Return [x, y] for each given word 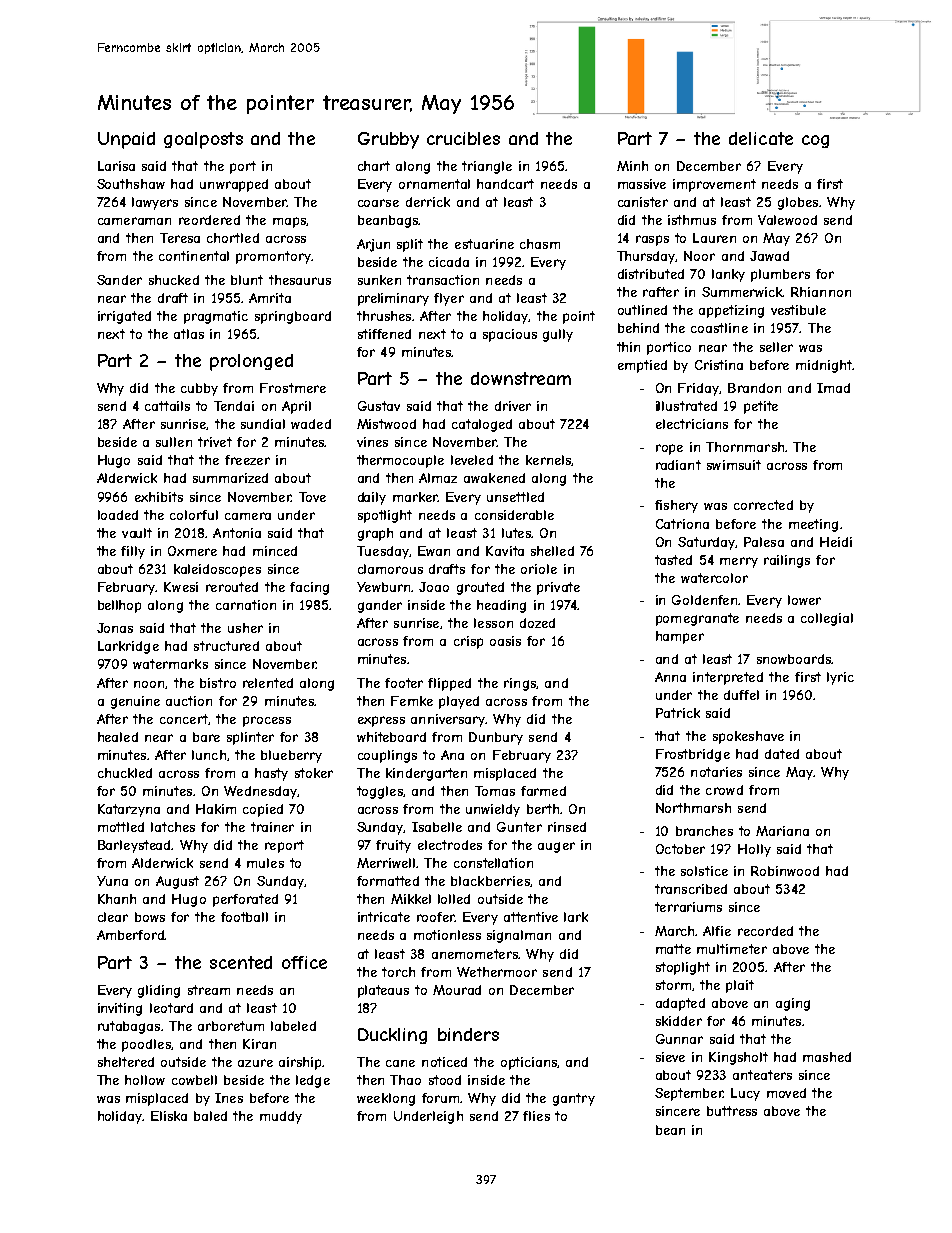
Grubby [388, 140]
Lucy [745, 1094]
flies [536, 1116]
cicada [449, 262]
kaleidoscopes [217, 570]
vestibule [798, 310]
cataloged [482, 425]
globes [798, 203]
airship [300, 1063]
